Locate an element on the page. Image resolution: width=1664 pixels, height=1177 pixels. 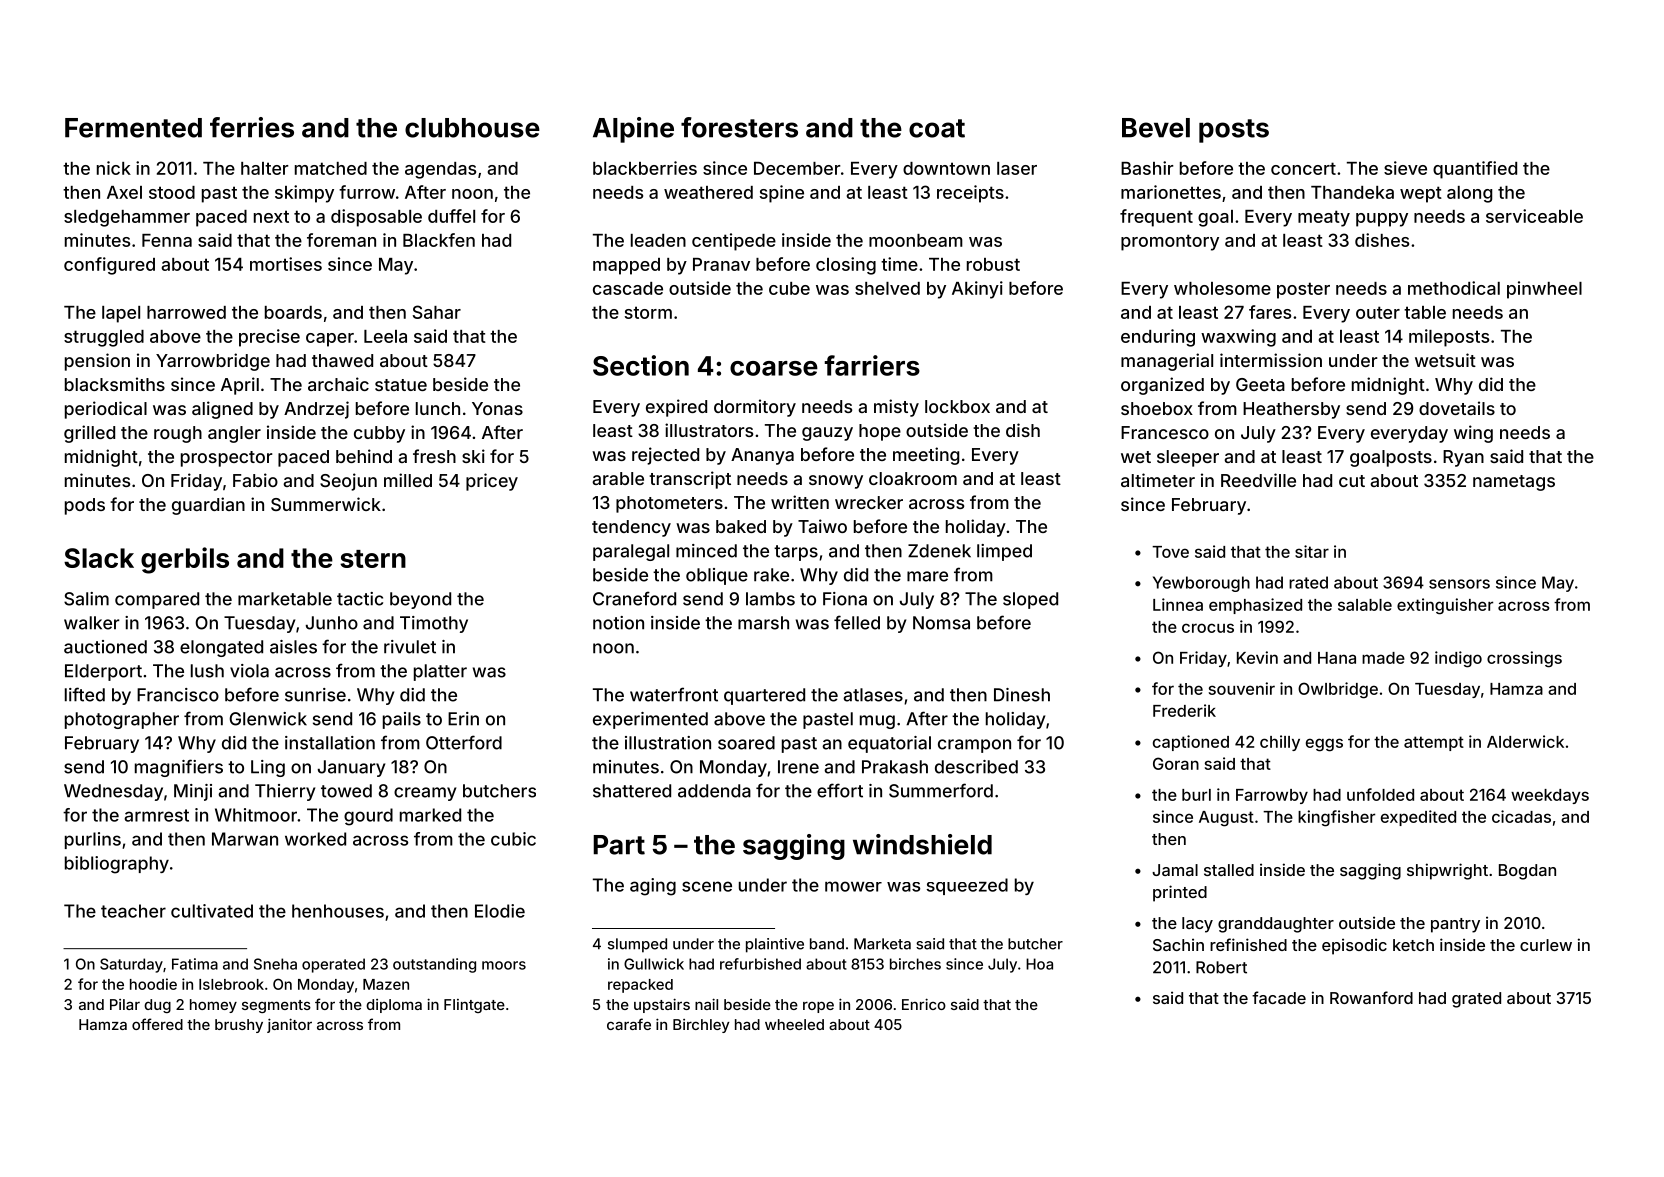
grilled is located at coordinates (89, 434).
